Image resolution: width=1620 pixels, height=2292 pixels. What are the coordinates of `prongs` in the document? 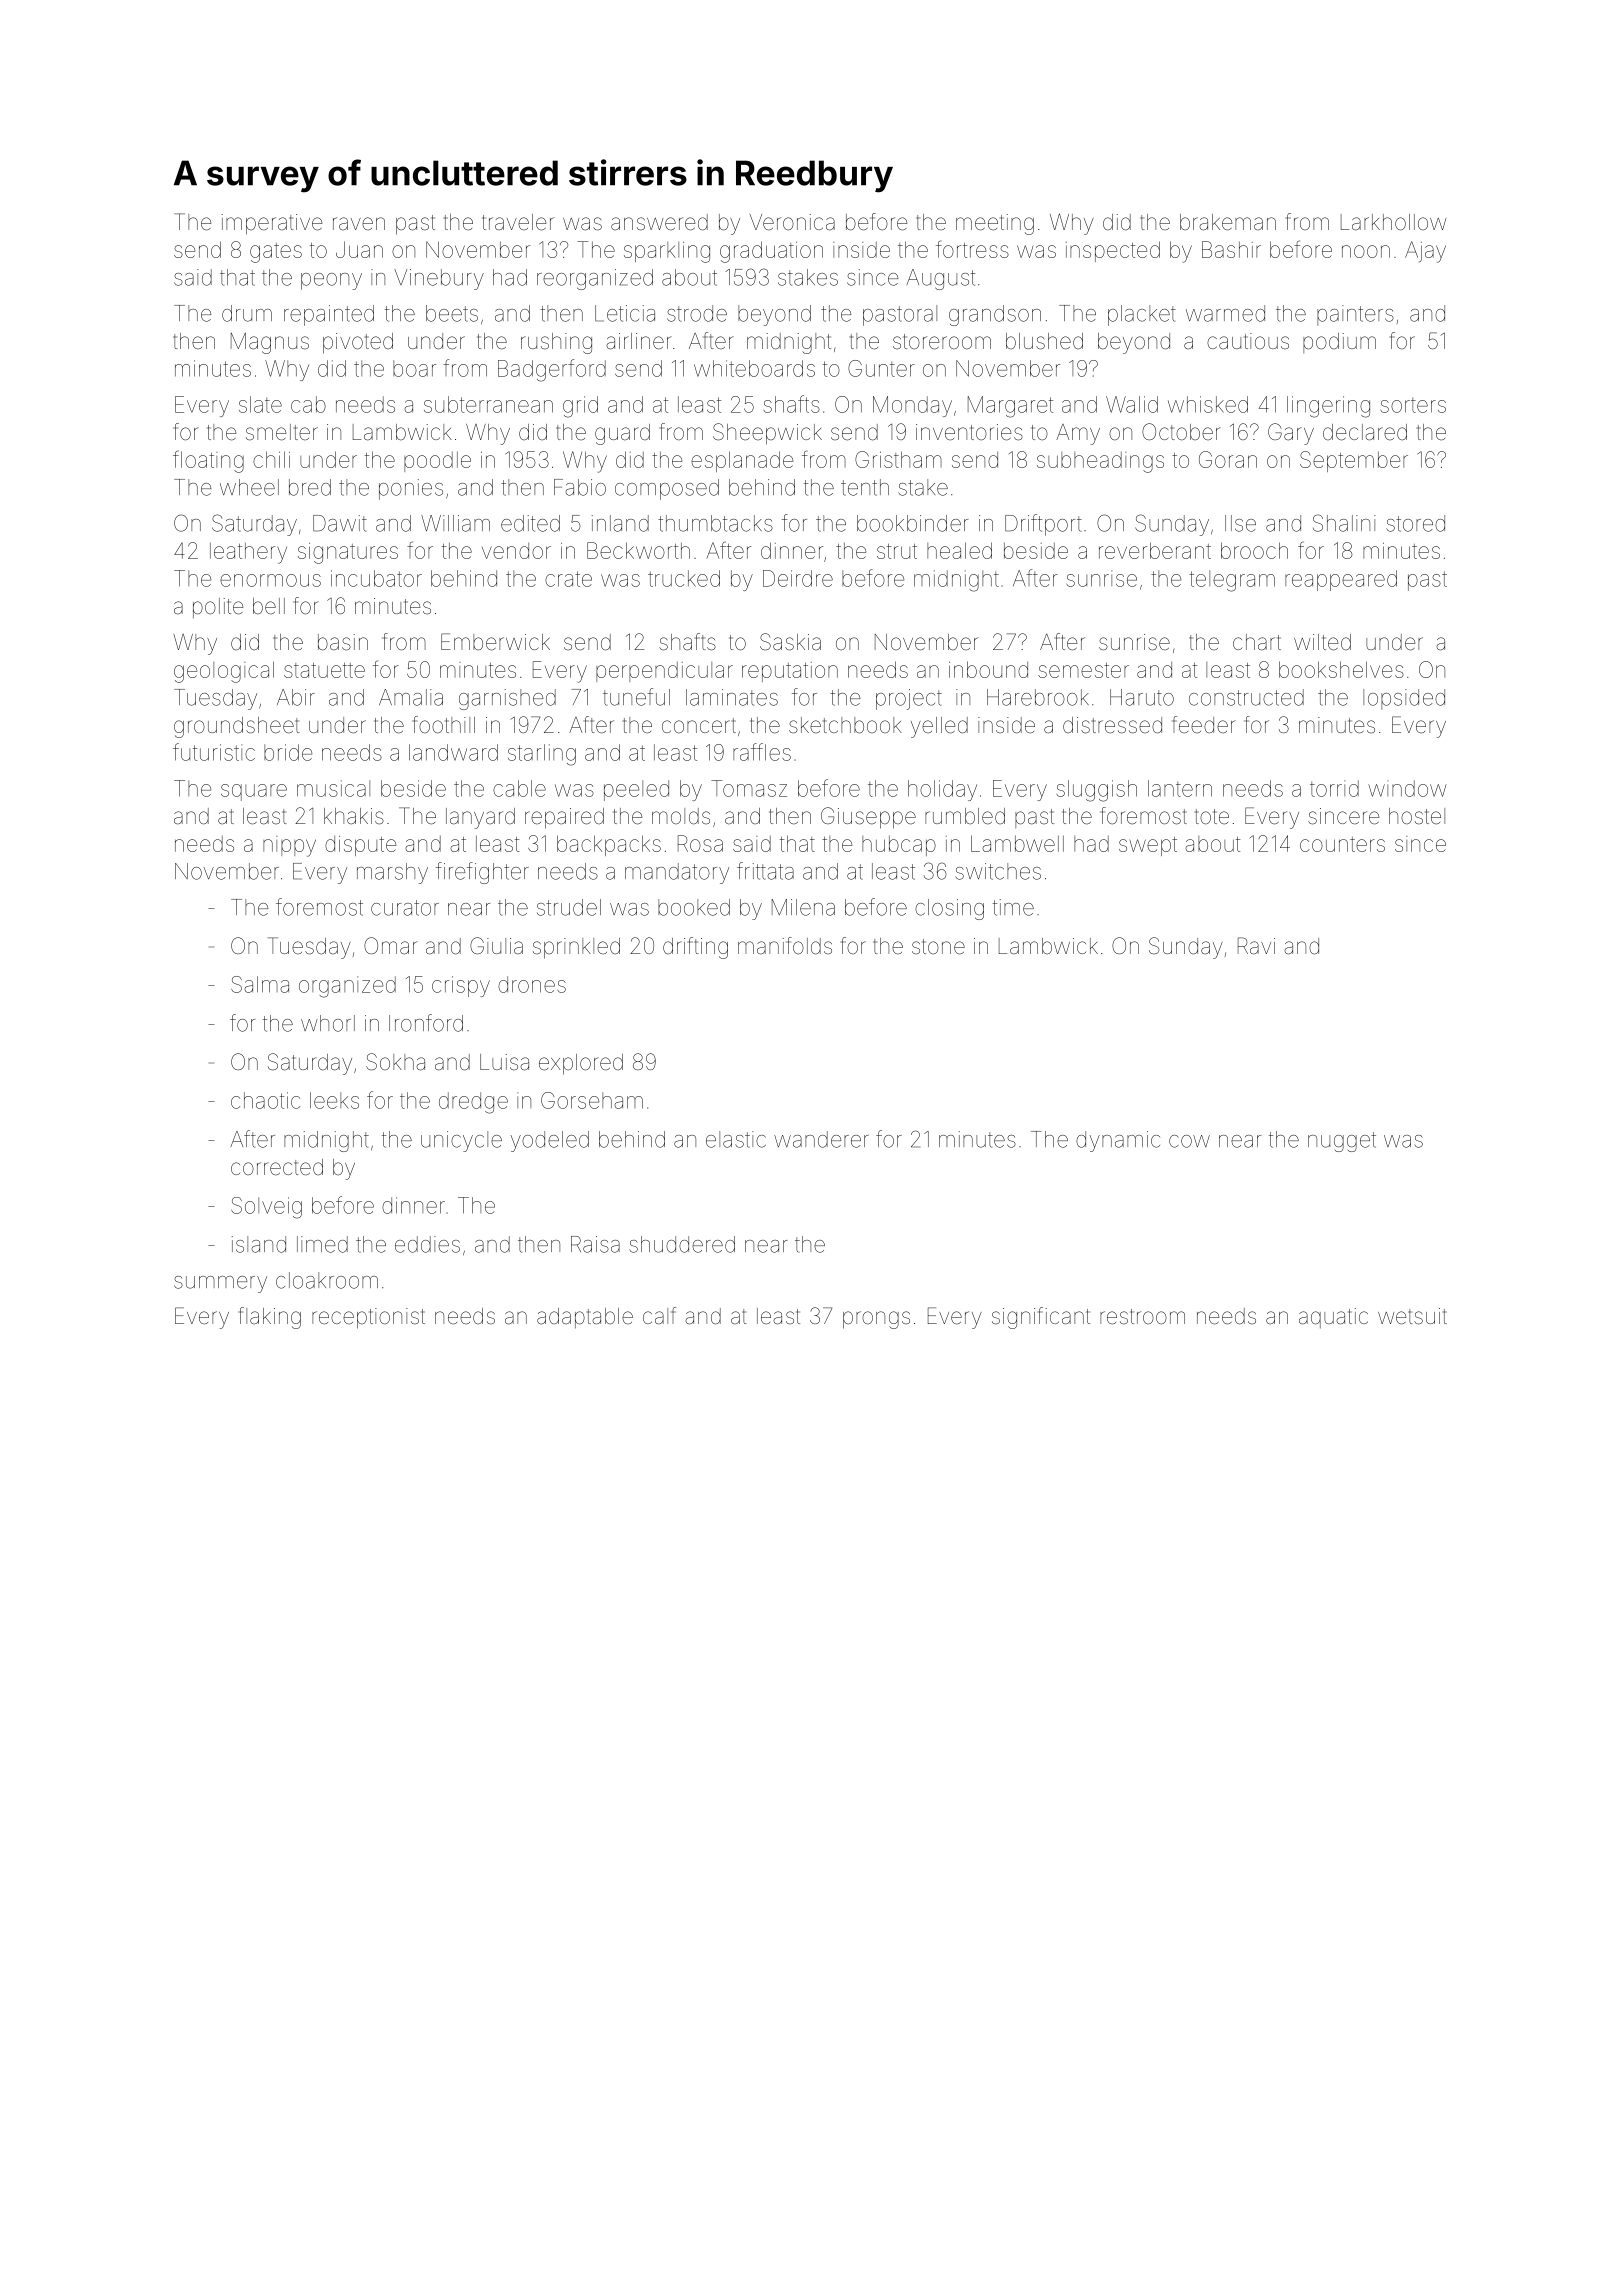 It's located at (876, 1320).
